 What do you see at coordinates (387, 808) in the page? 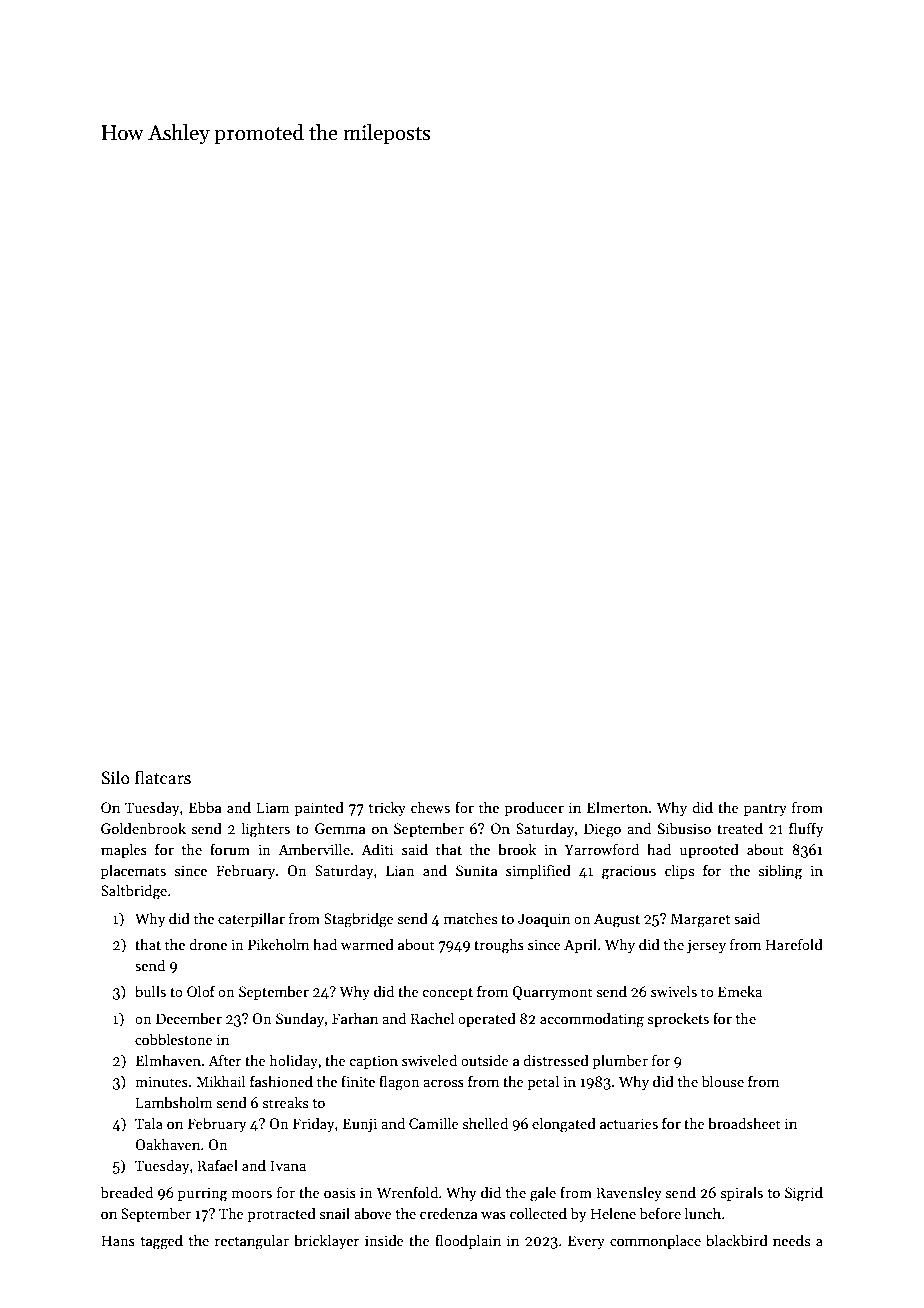
I see `tricky` at bounding box center [387, 808].
